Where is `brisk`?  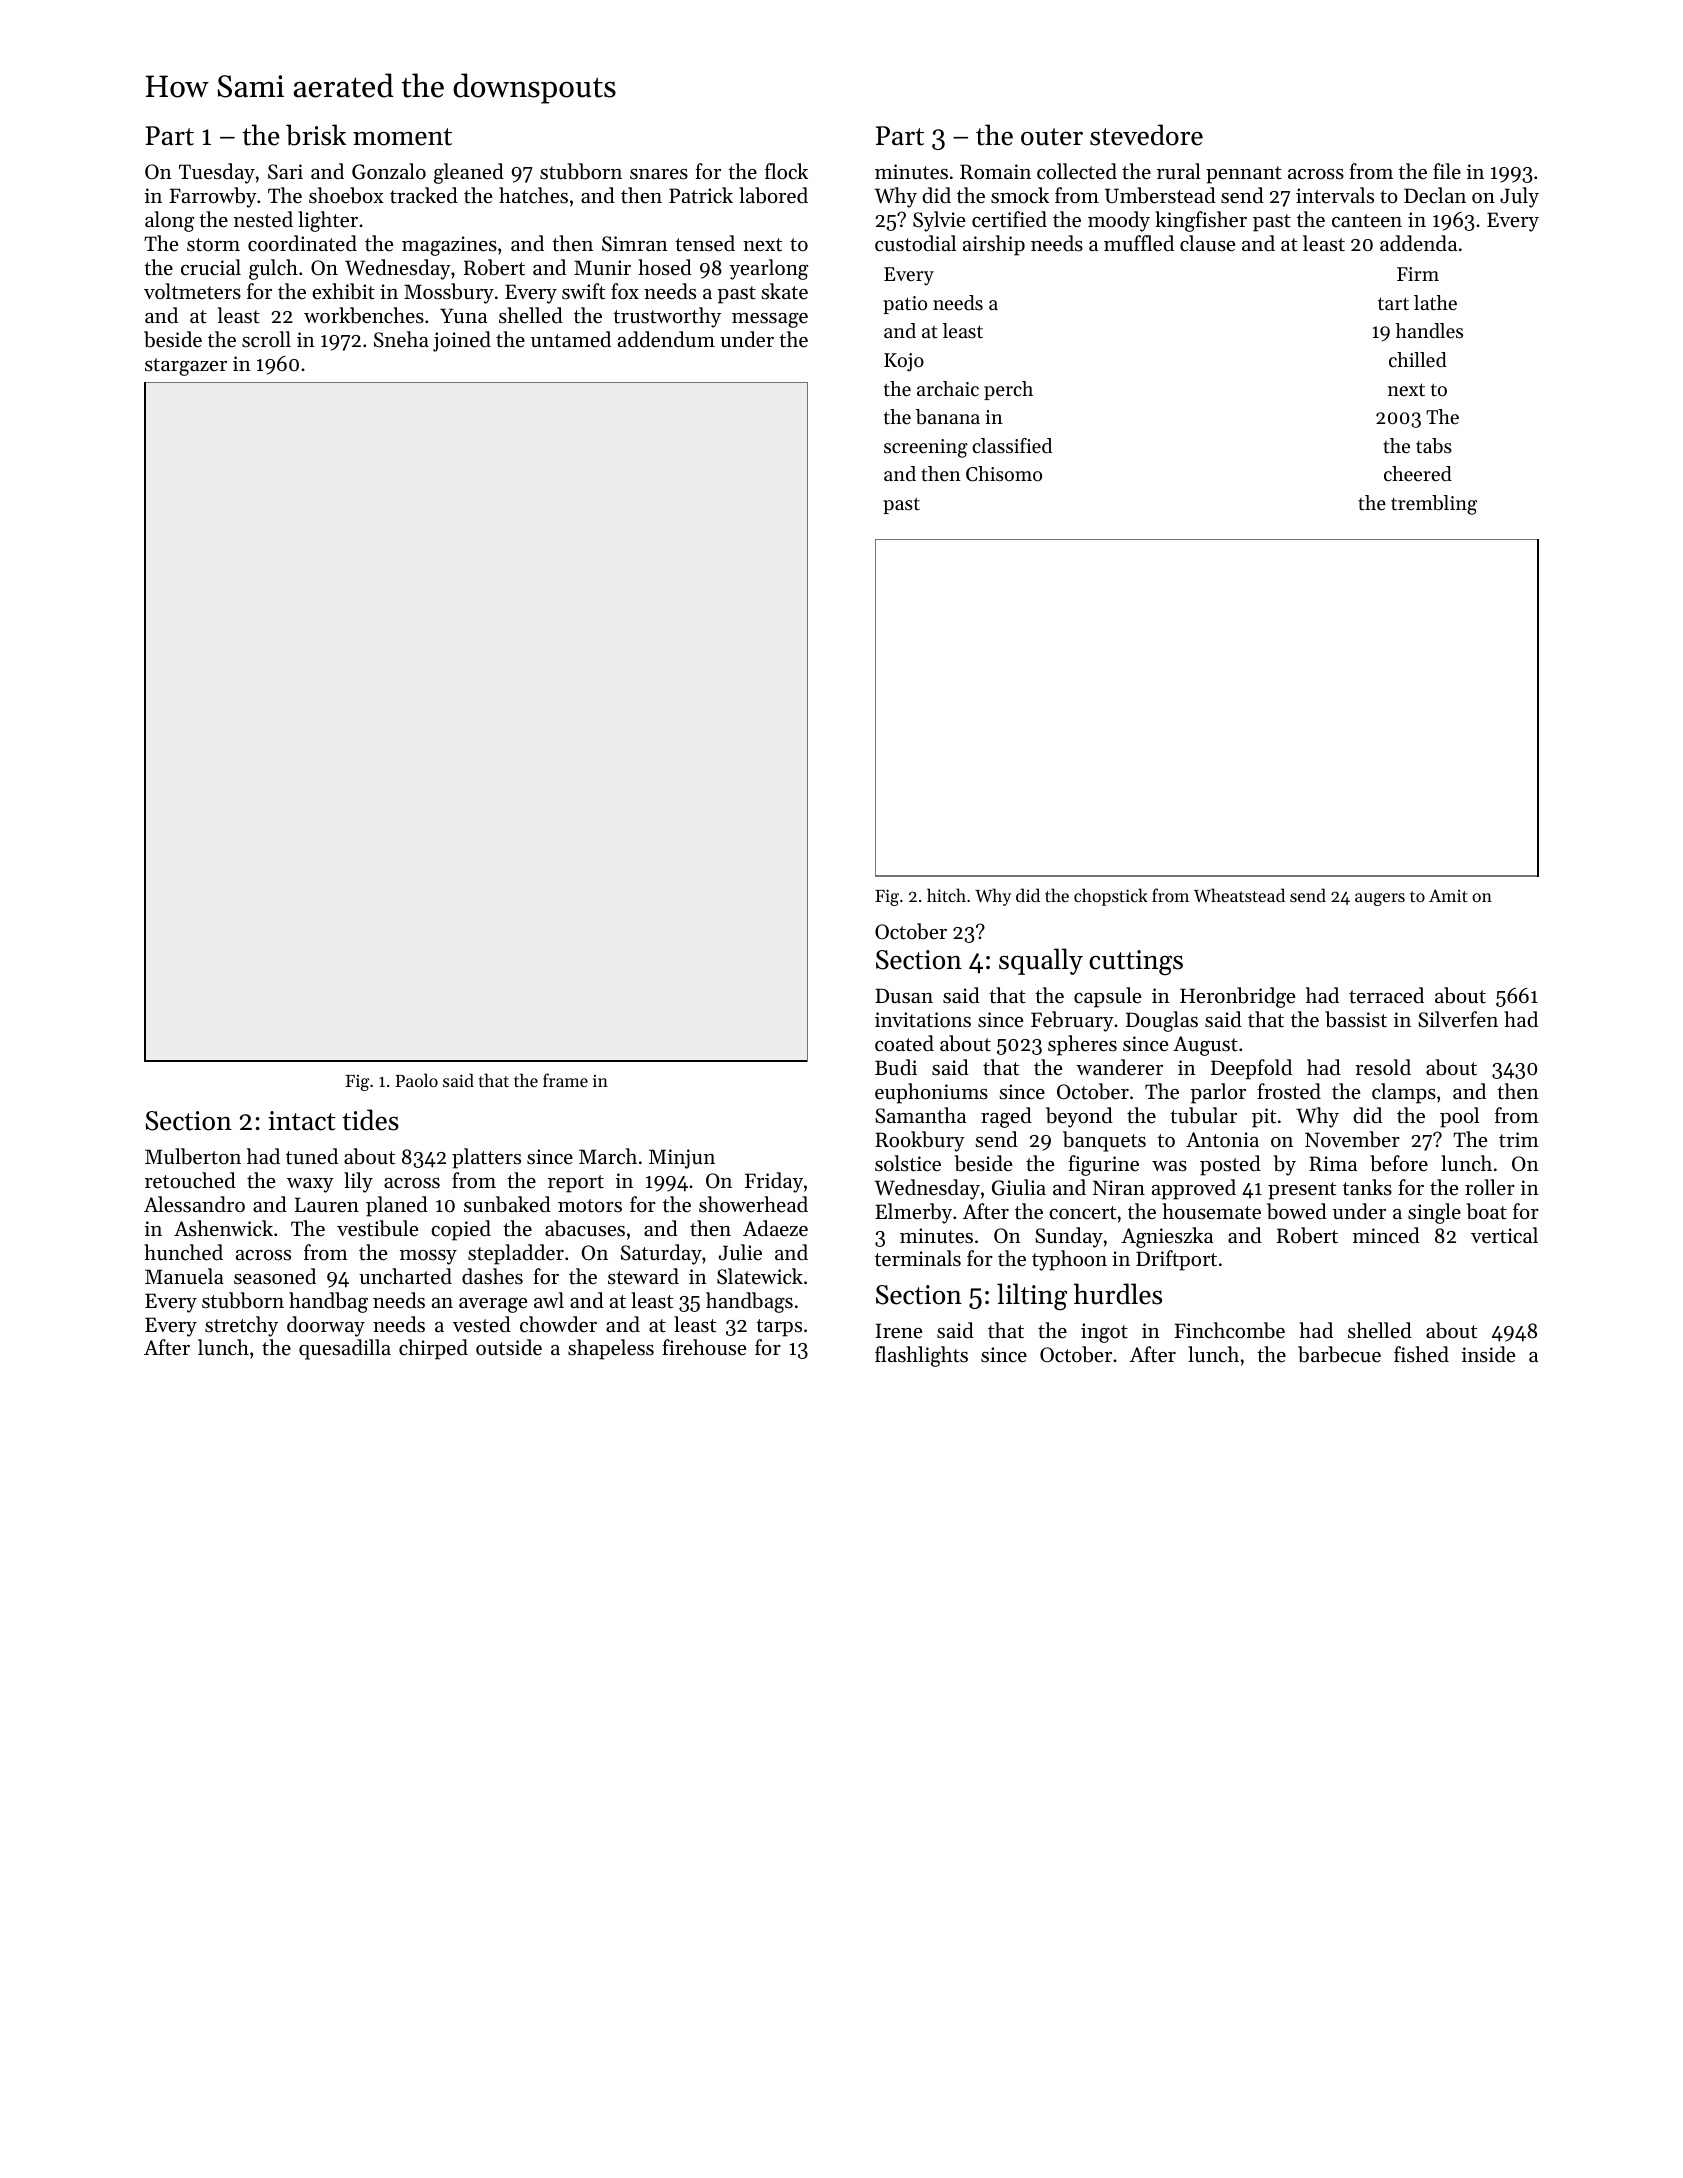
brisk is located at coordinates (316, 135).
